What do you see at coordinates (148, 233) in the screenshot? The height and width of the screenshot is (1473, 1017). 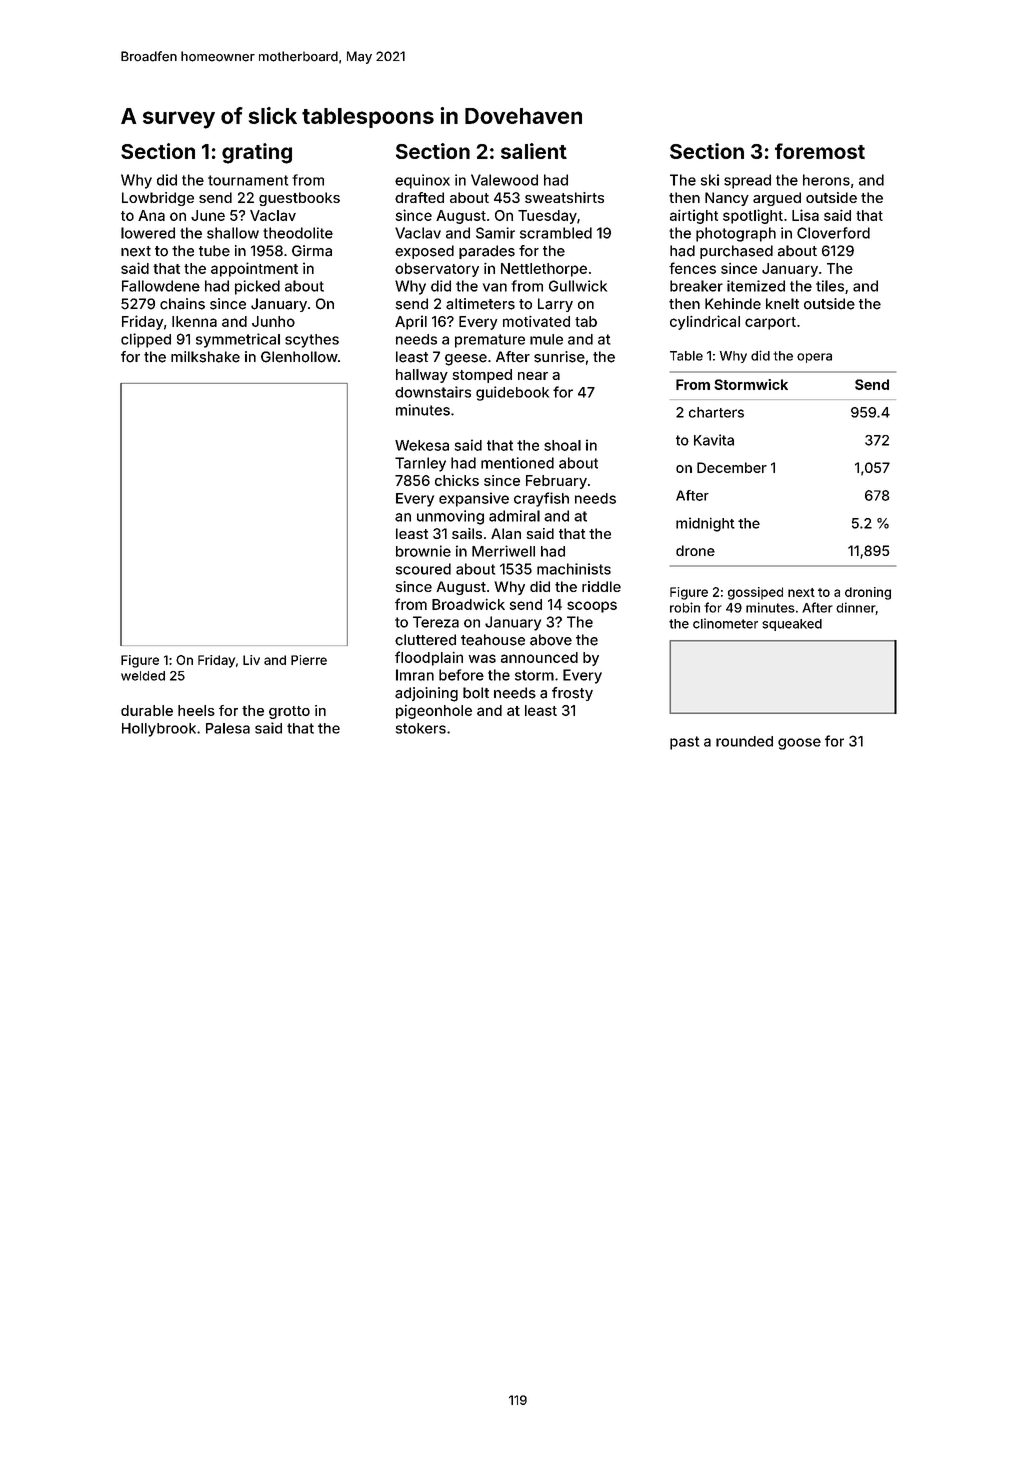 I see `lowered` at bounding box center [148, 233].
